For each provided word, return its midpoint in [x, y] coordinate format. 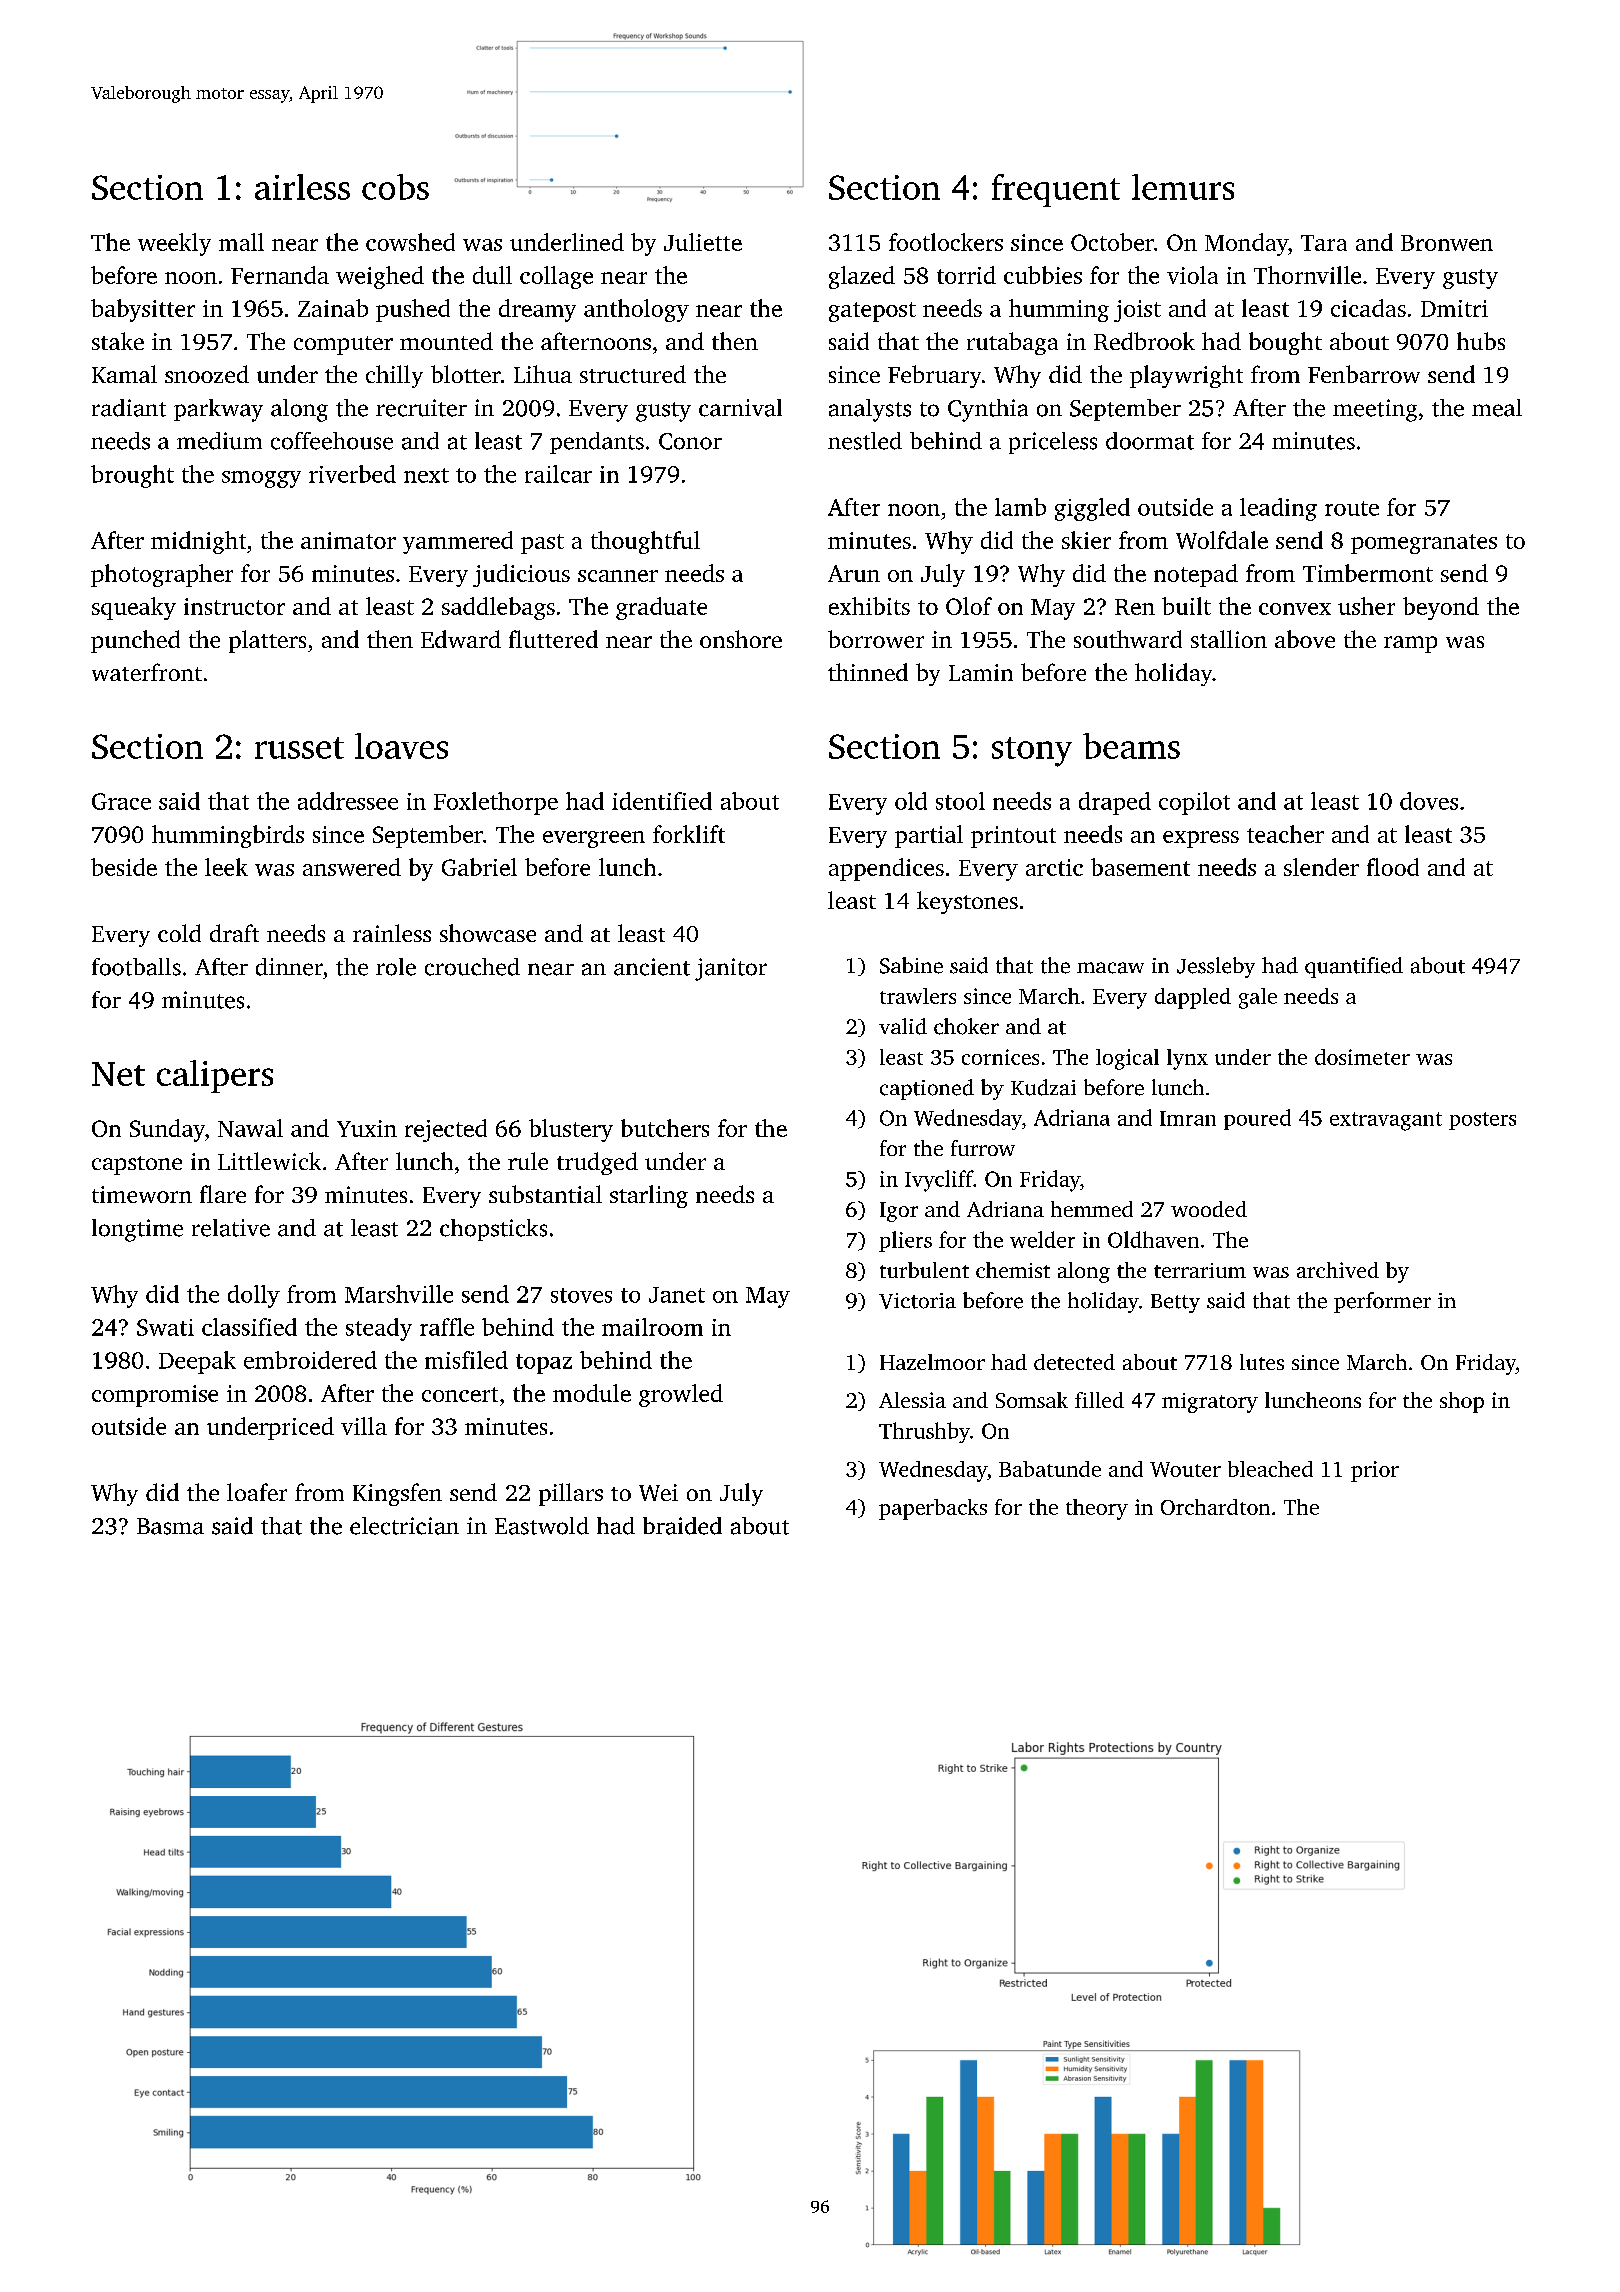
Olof [969, 606]
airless [302, 187]
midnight [198, 542]
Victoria [917, 1301]
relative [231, 1228]
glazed [862, 277]
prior [1375, 1471]
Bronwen [1447, 243]
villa [364, 1426]
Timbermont [1368, 573]
